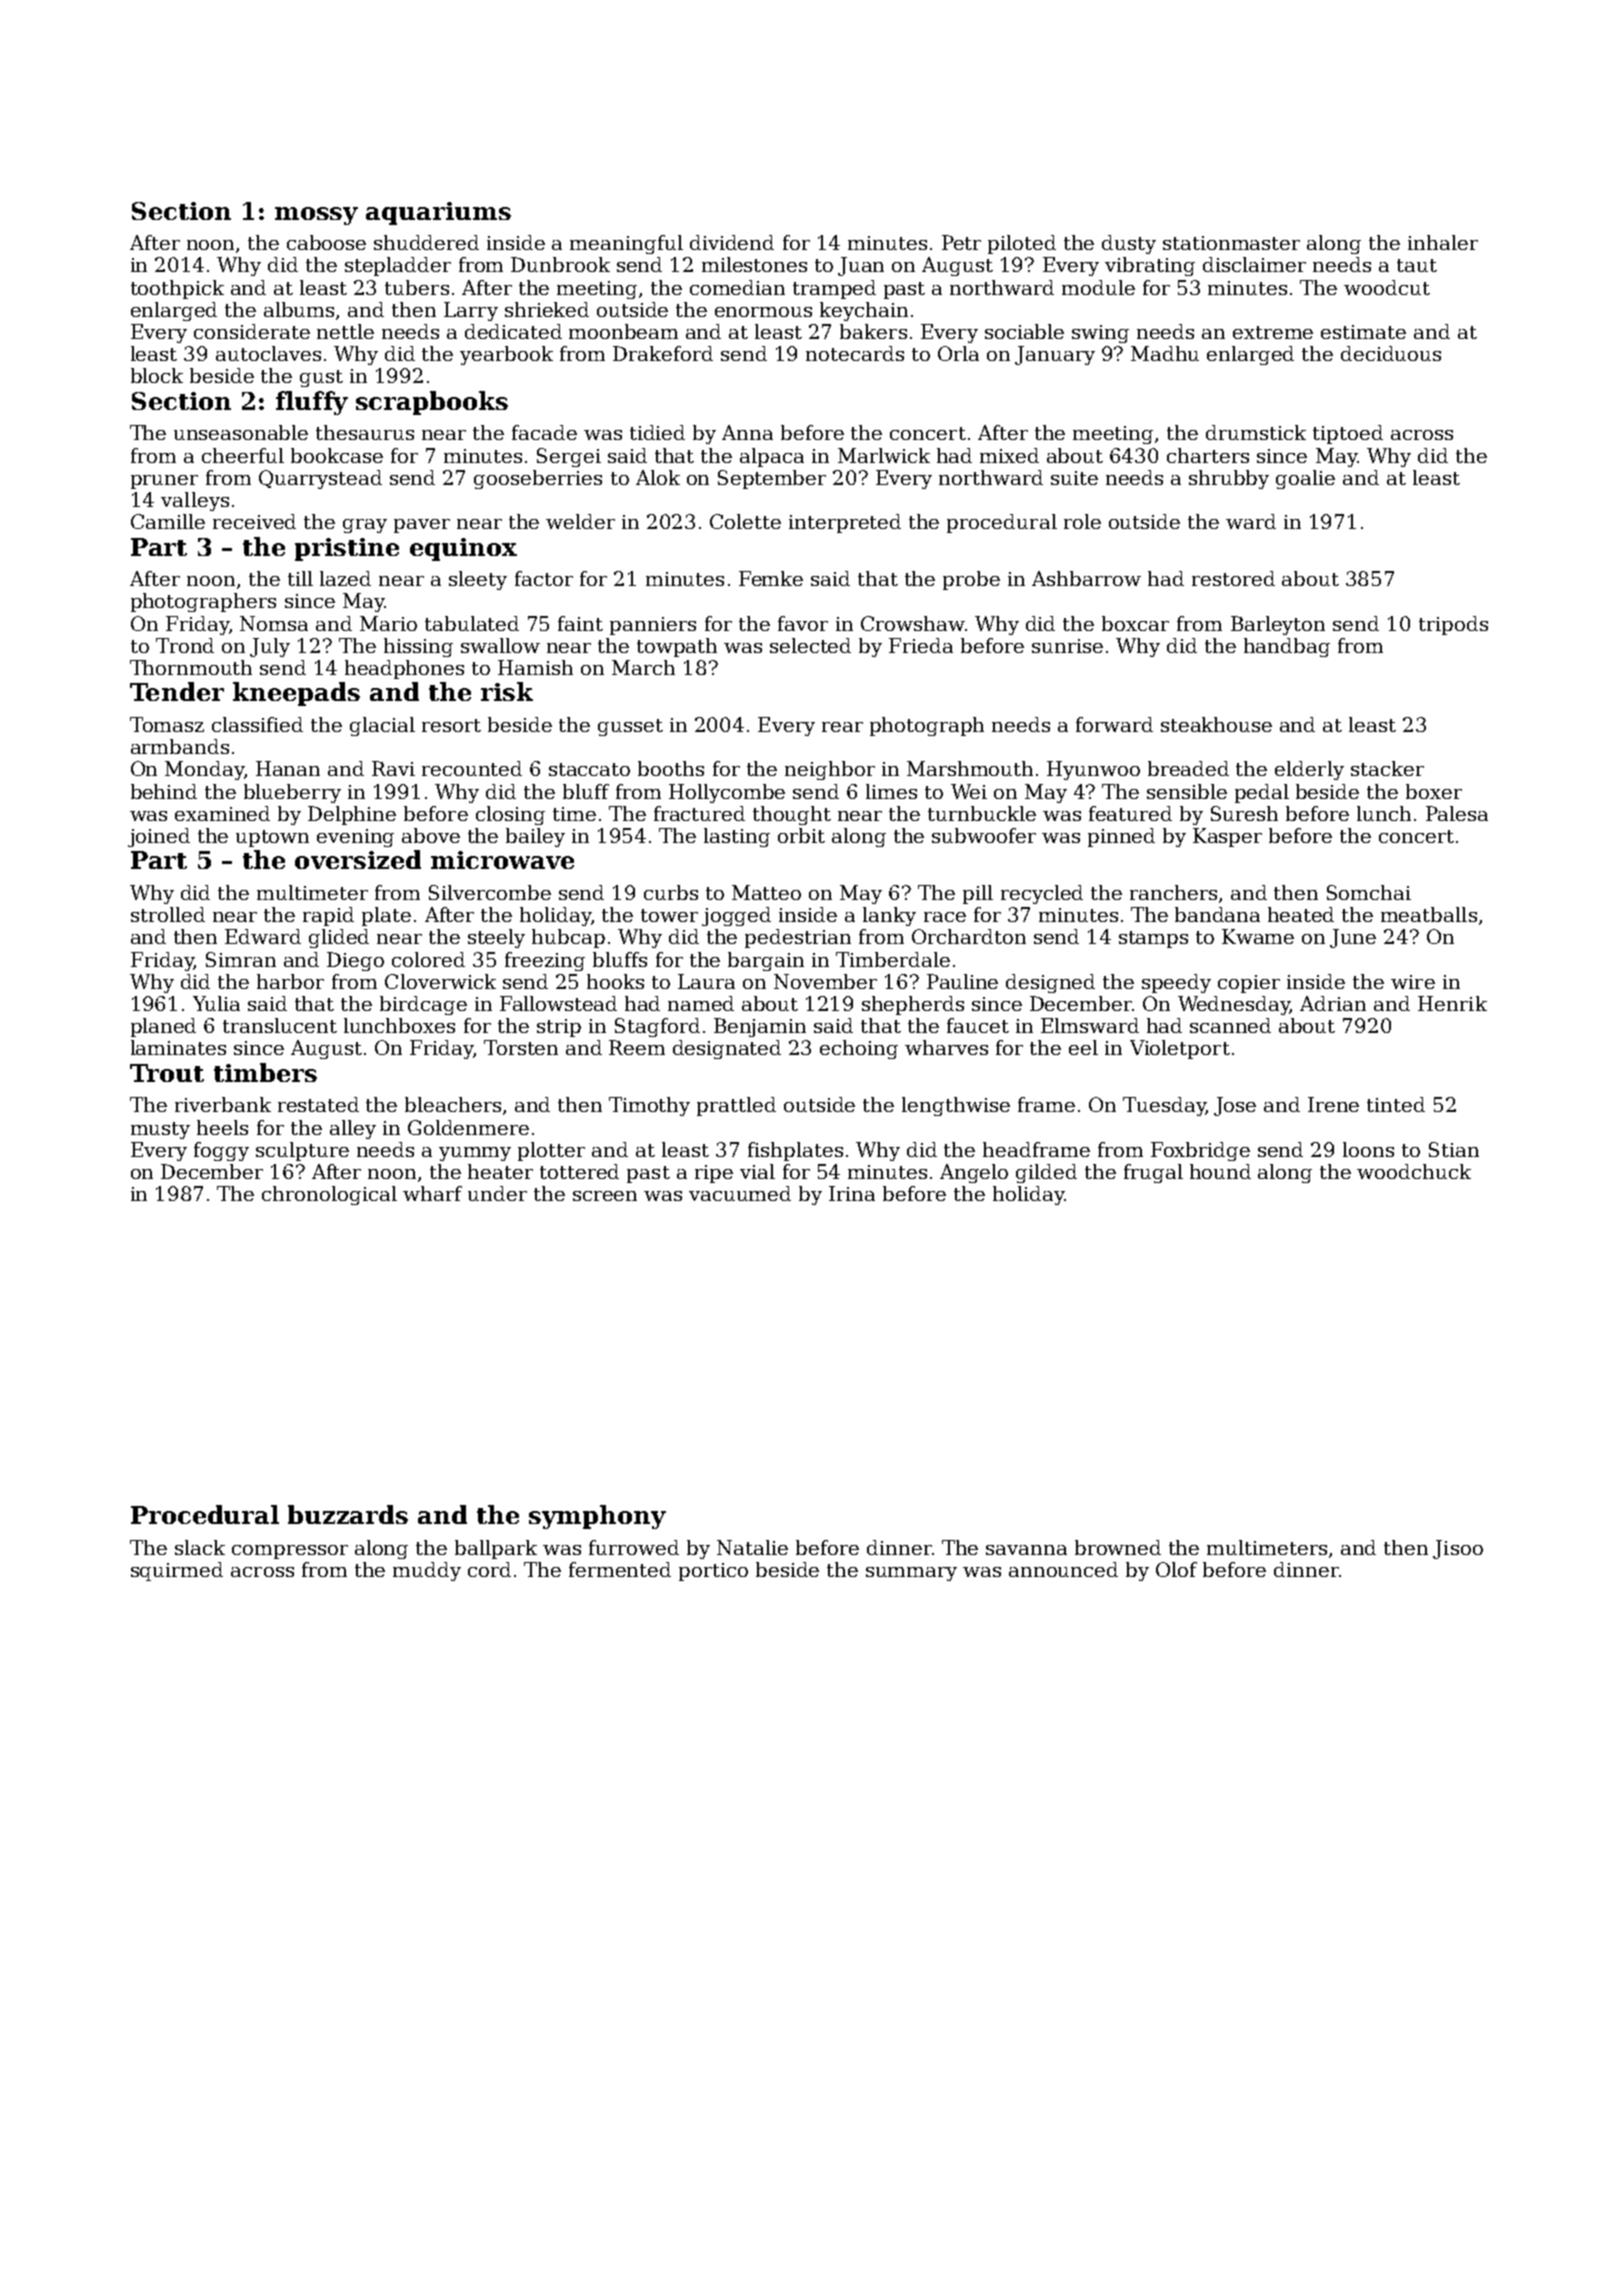  Describe the element at coordinates (432, 1193) in the page. I see `wharf` at that location.
